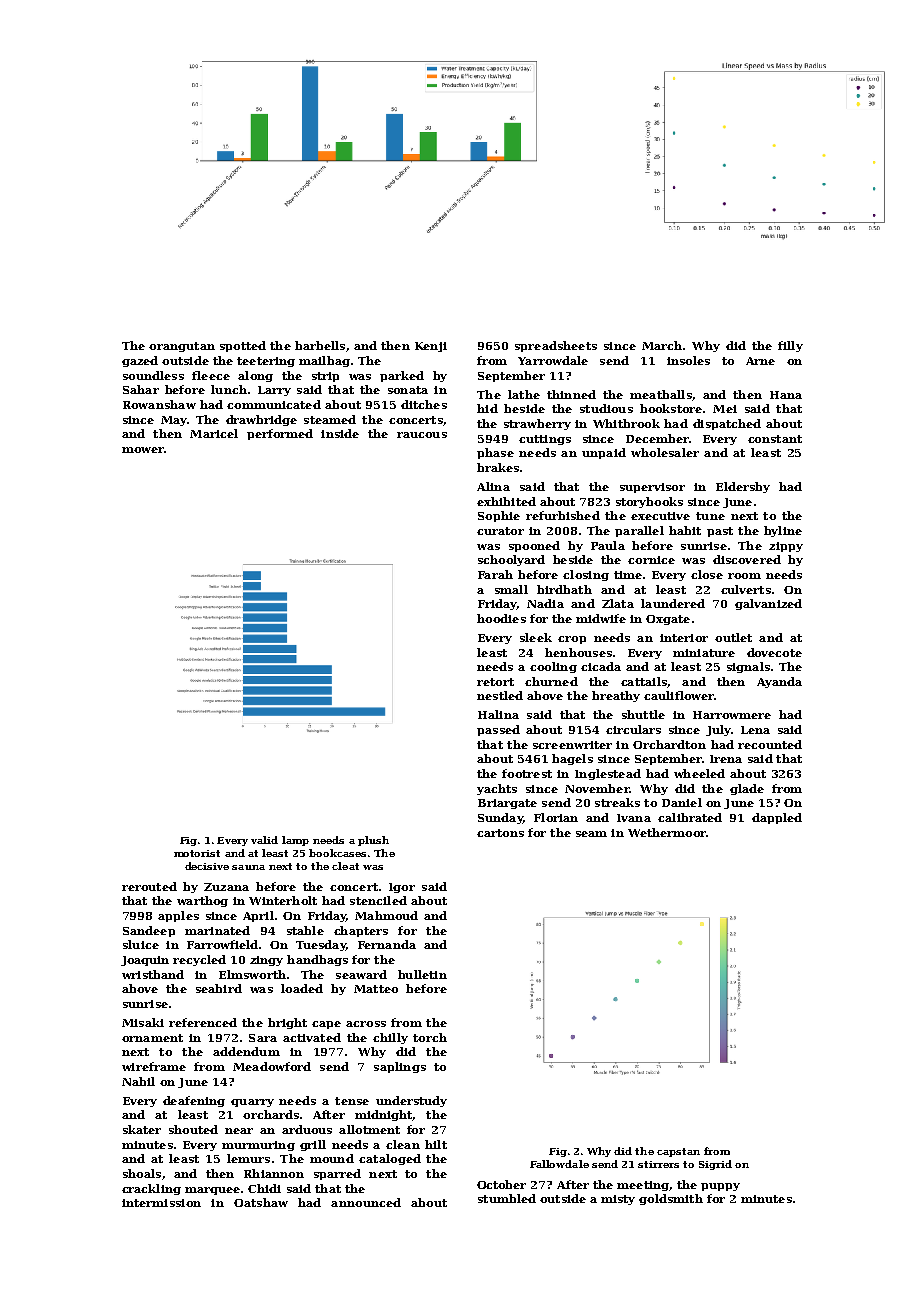 The image size is (924, 1308). What do you see at coordinates (746, 589) in the image?
I see `culverts` at bounding box center [746, 589].
